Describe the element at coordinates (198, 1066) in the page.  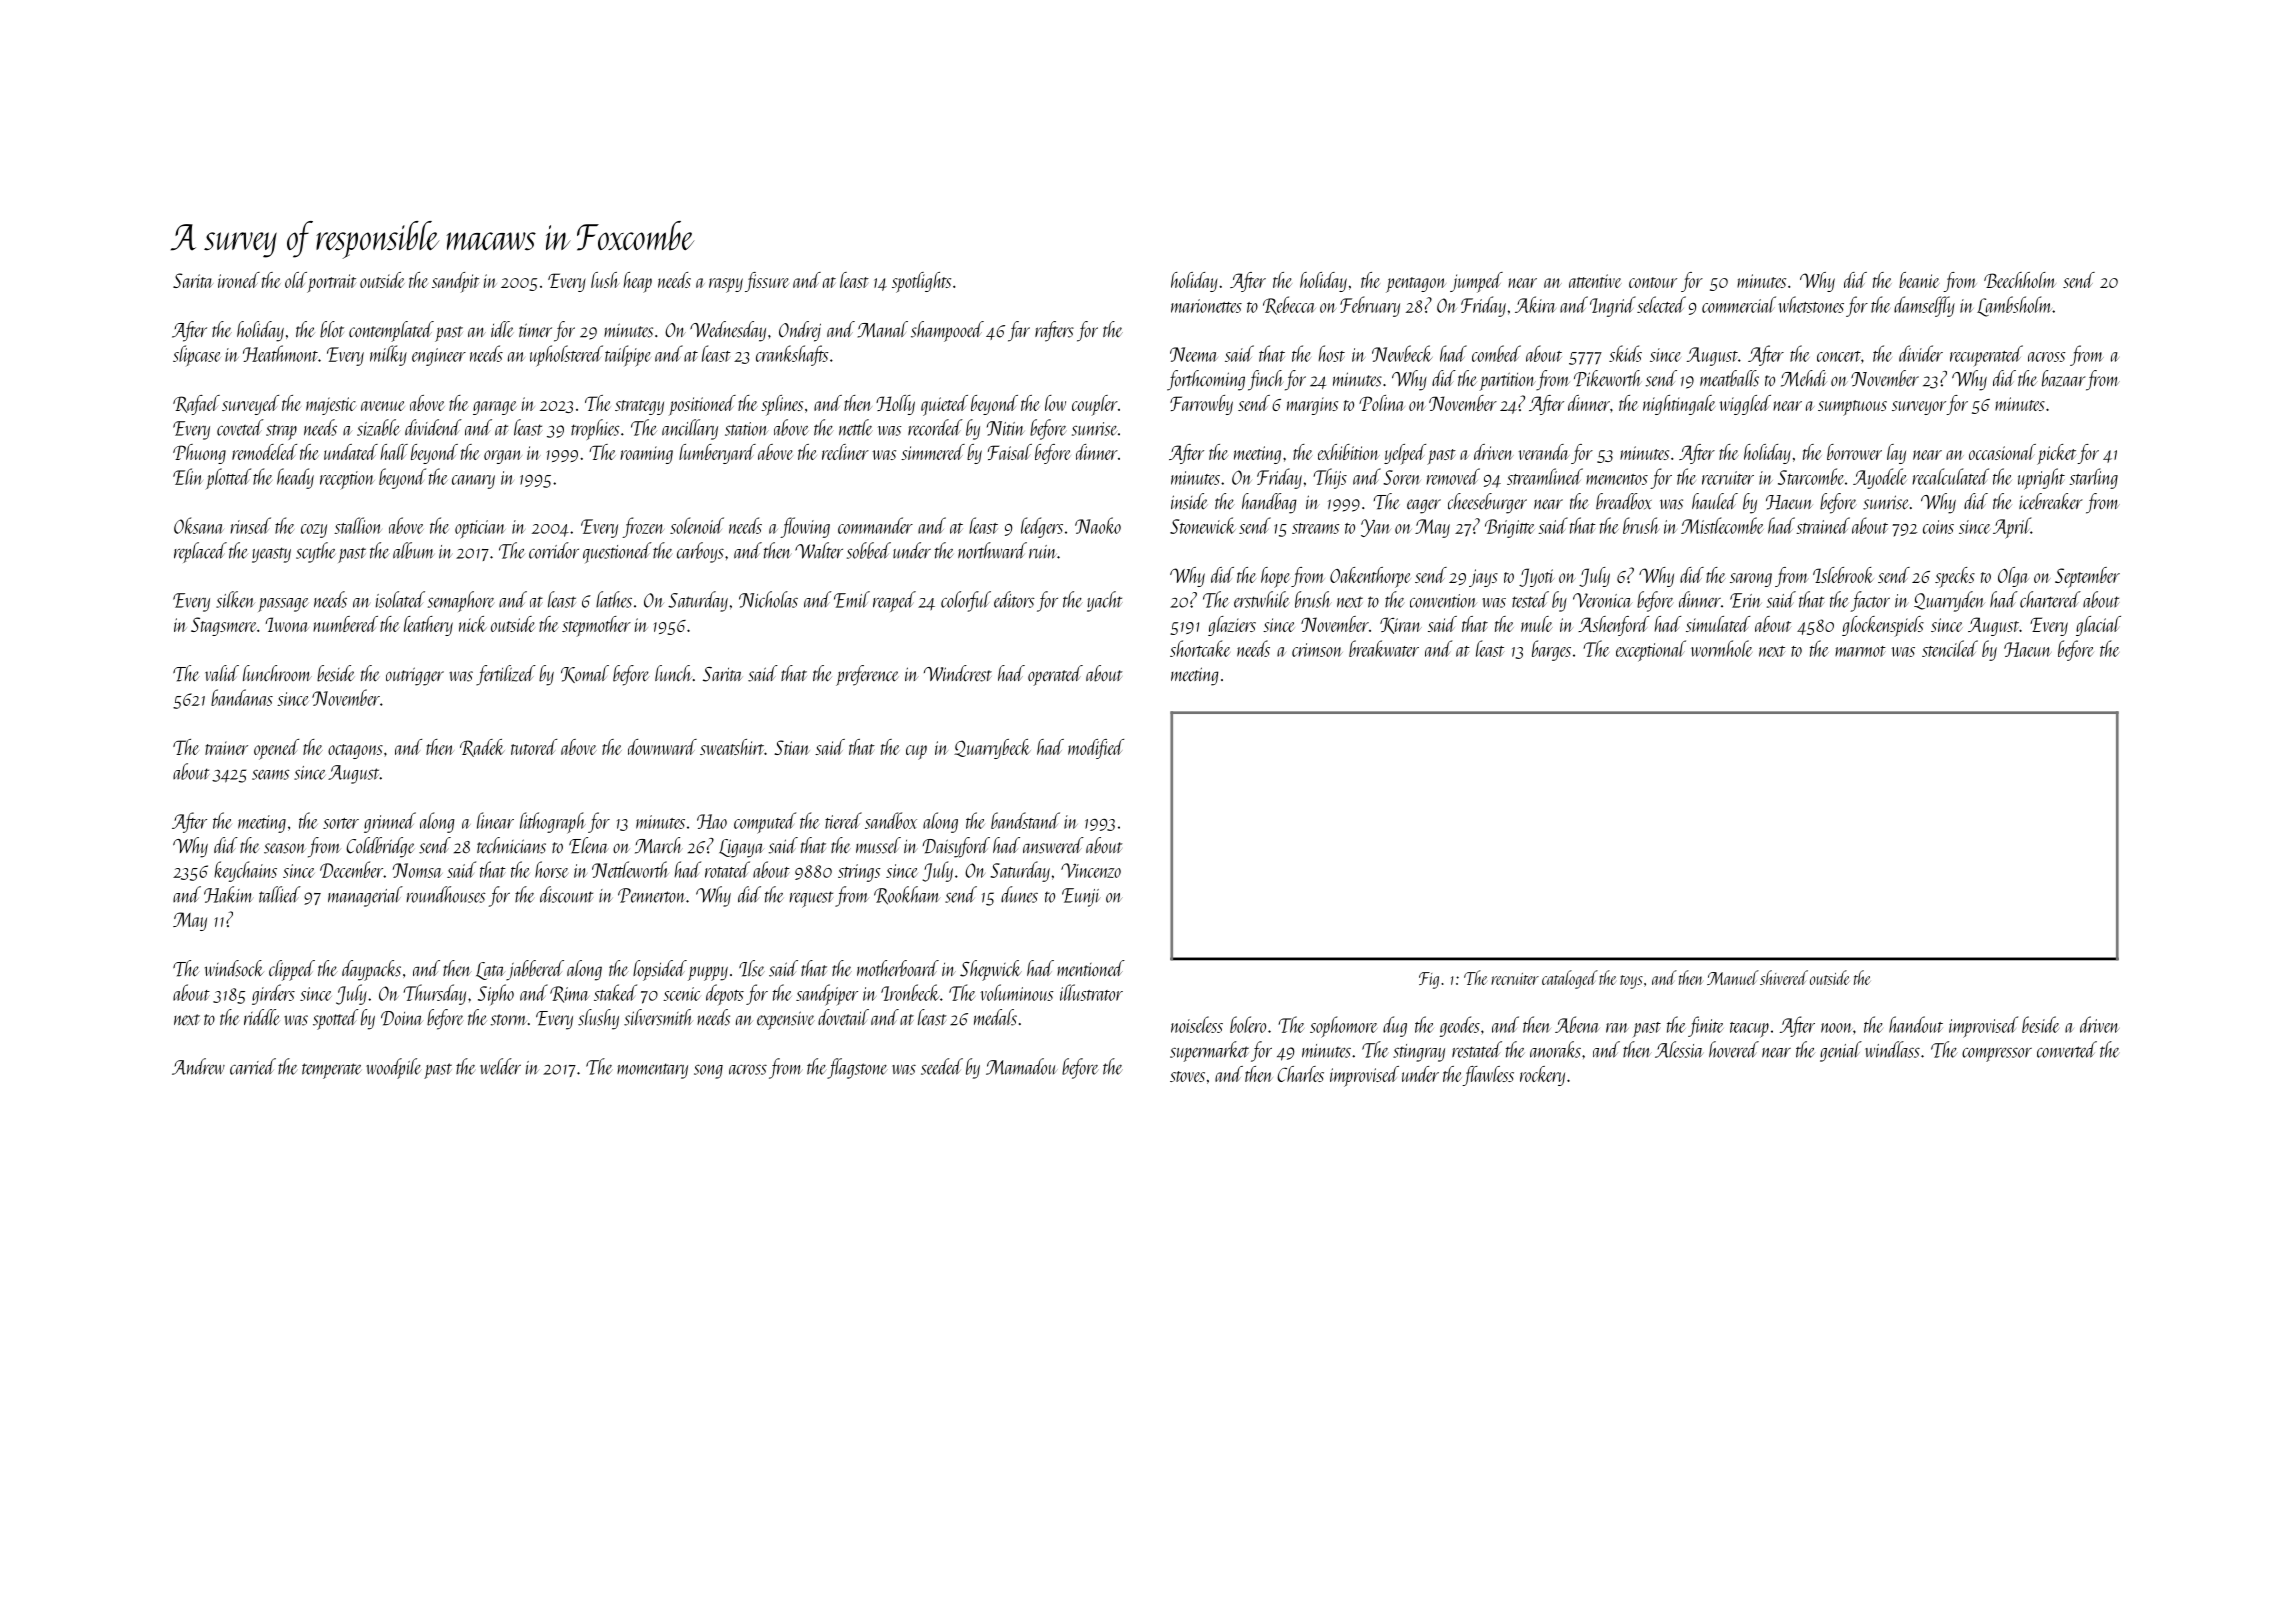
I see `Andrew` at that location.
